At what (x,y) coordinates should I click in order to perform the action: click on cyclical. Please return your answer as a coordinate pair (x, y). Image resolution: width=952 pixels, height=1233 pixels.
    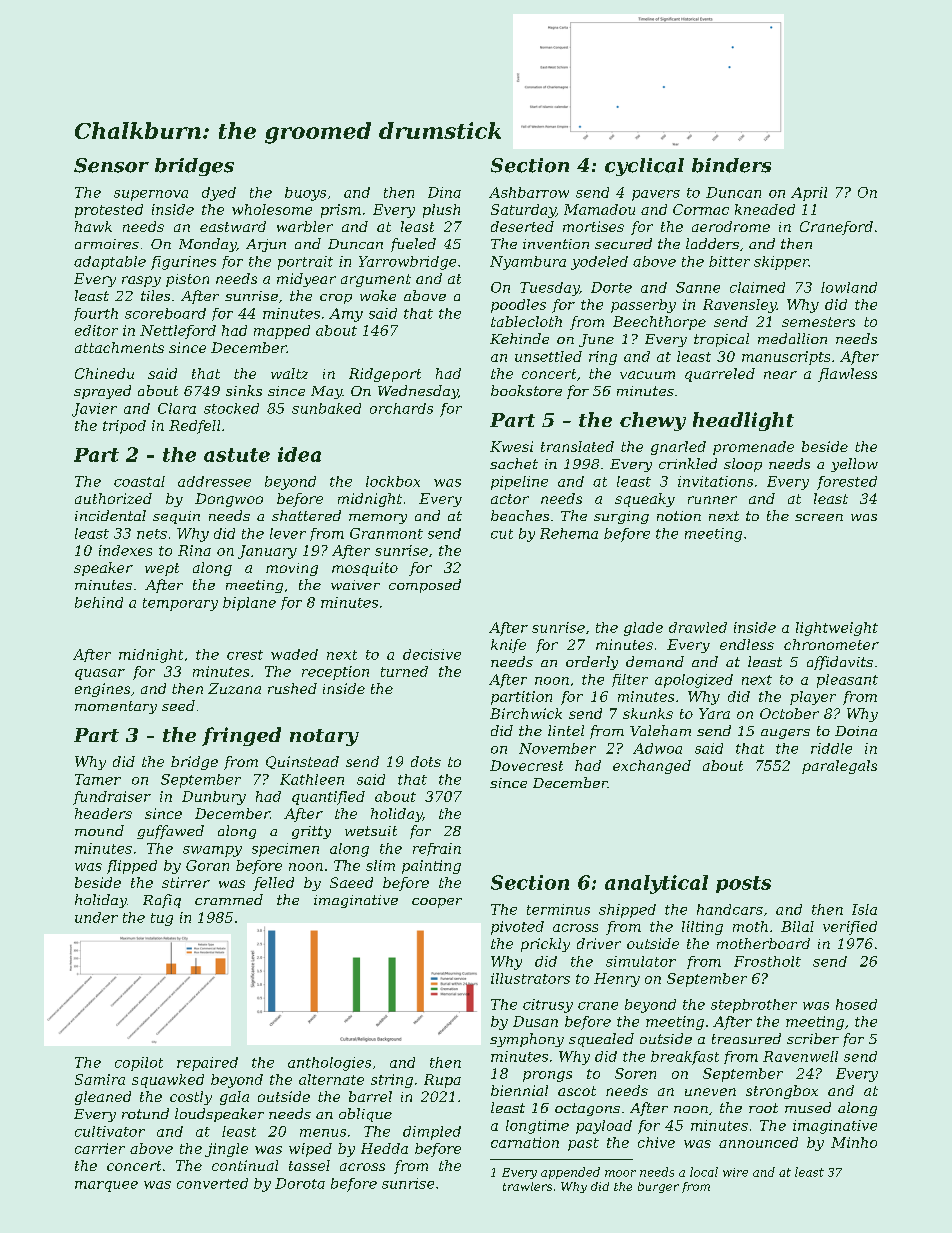
    Looking at the image, I should click on (644, 167).
